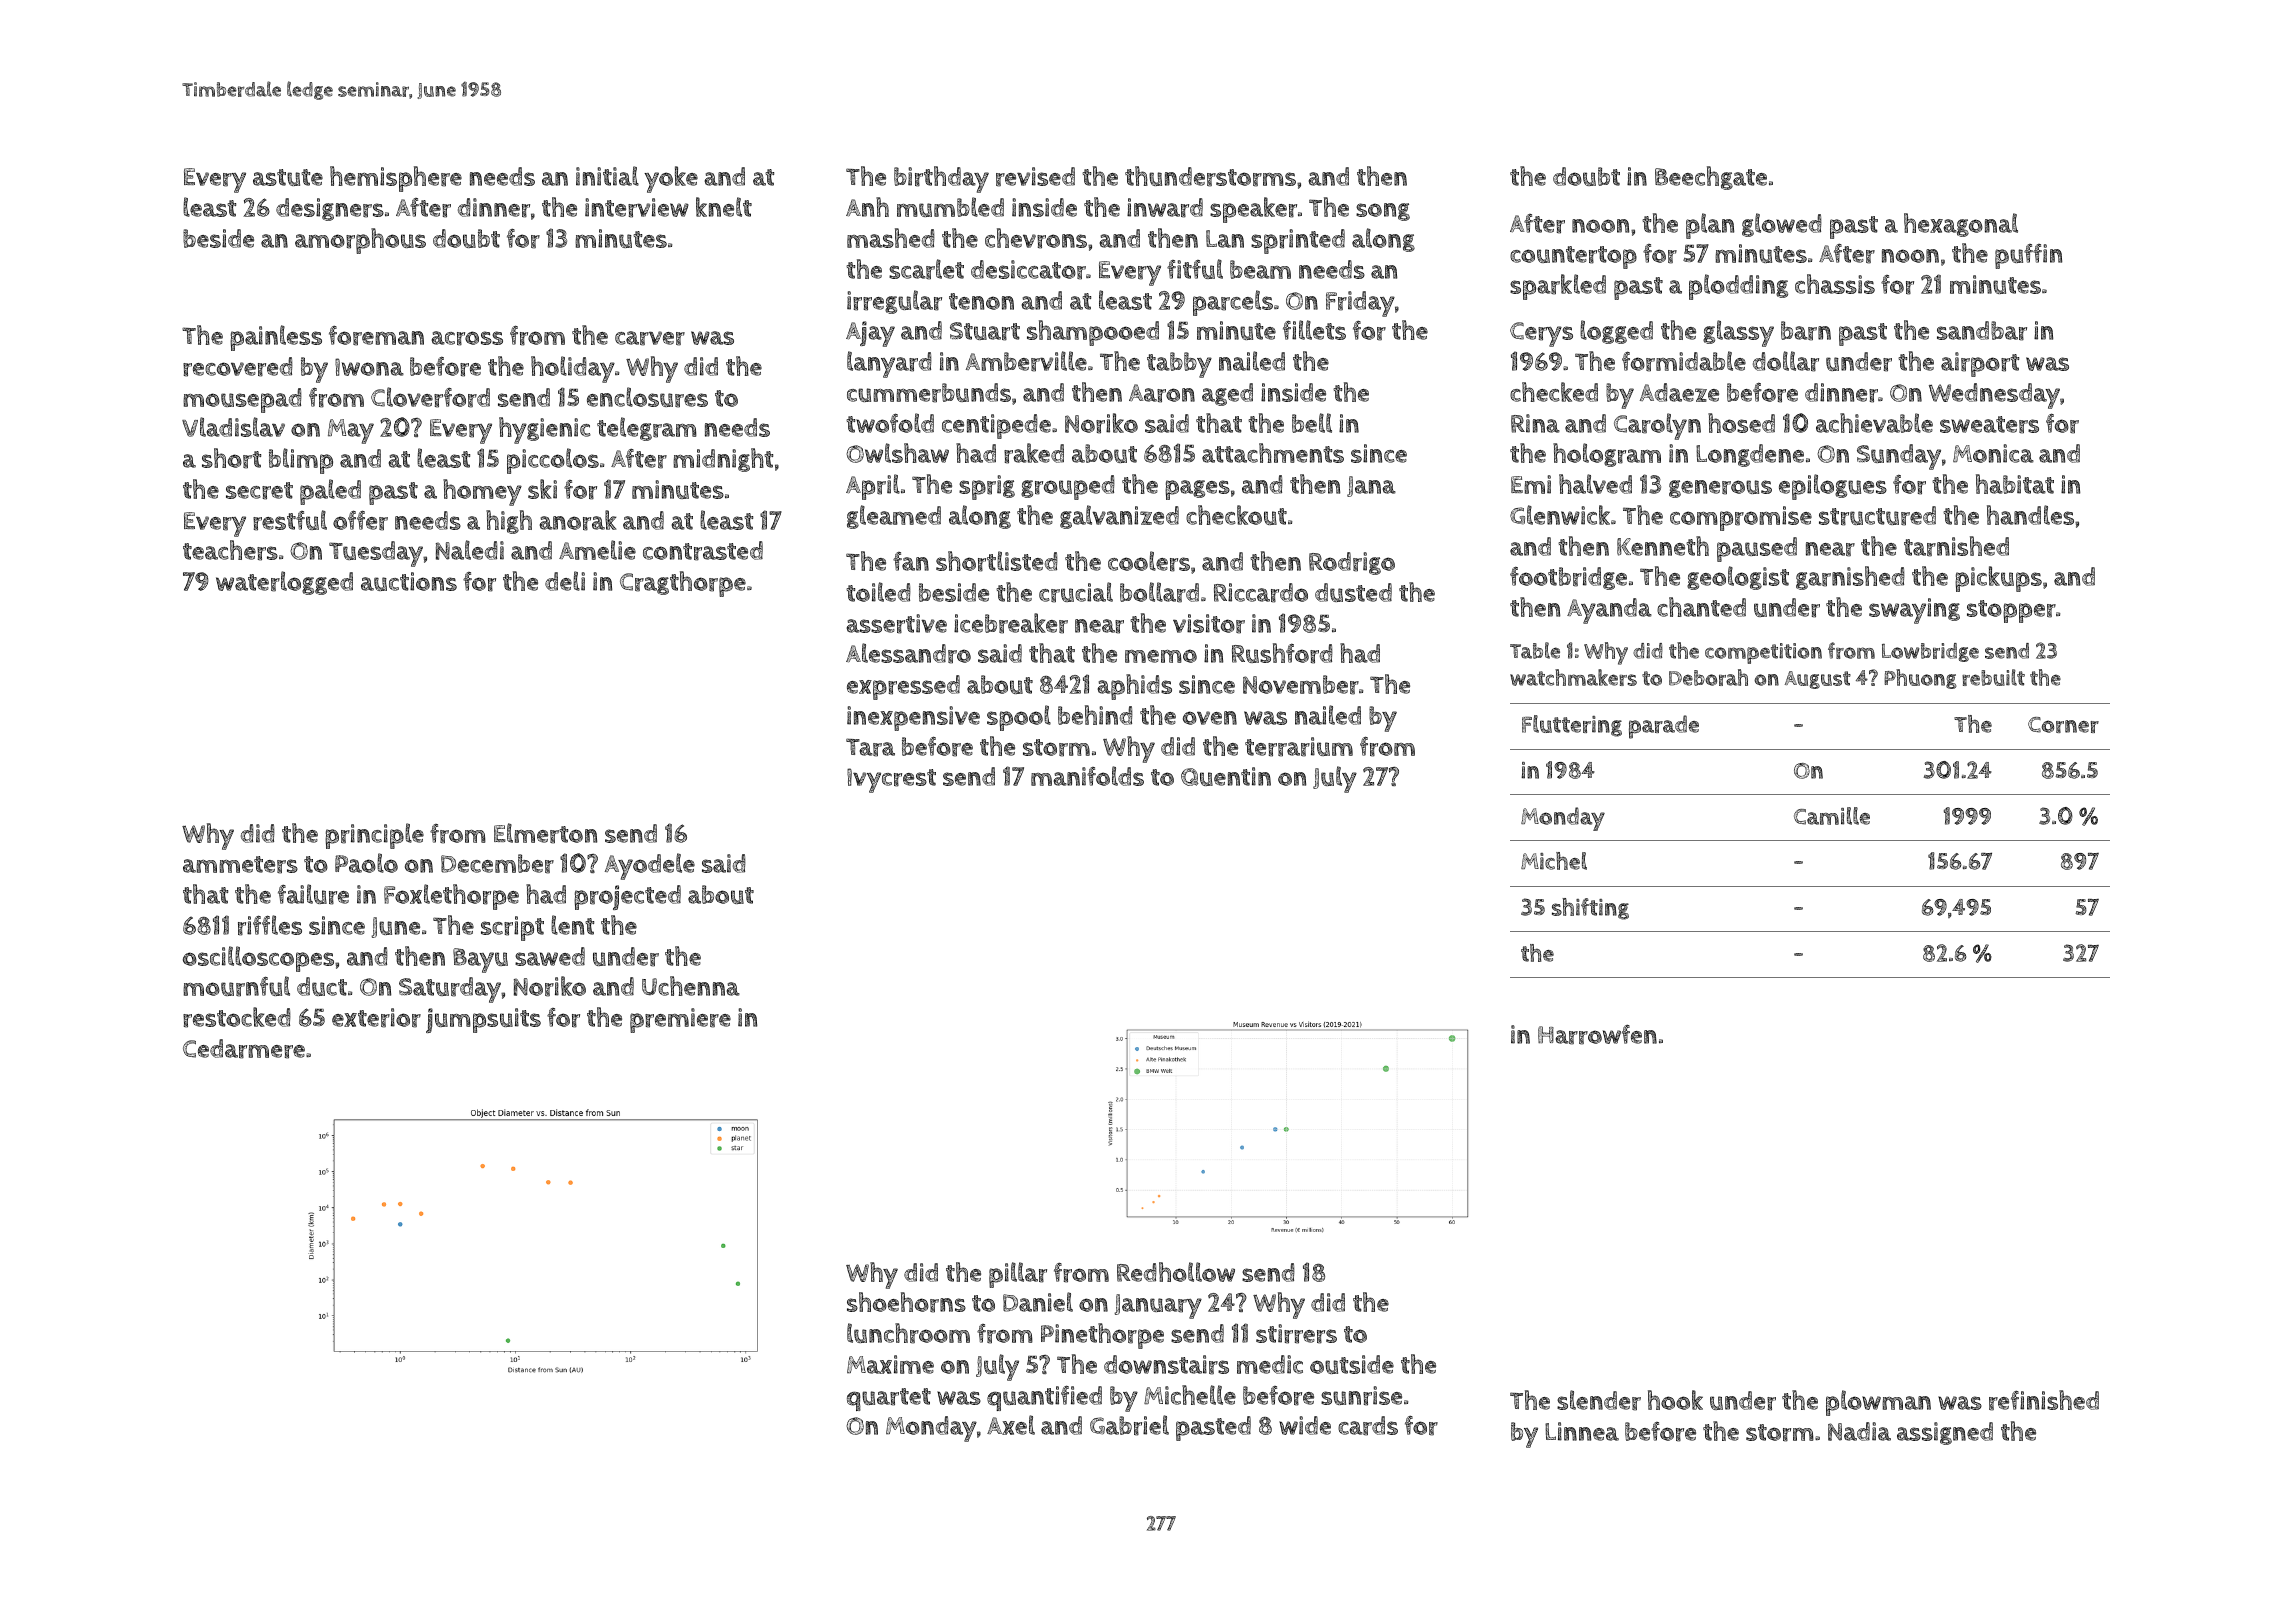  I want to click on Glenwick, so click(1560, 515).
